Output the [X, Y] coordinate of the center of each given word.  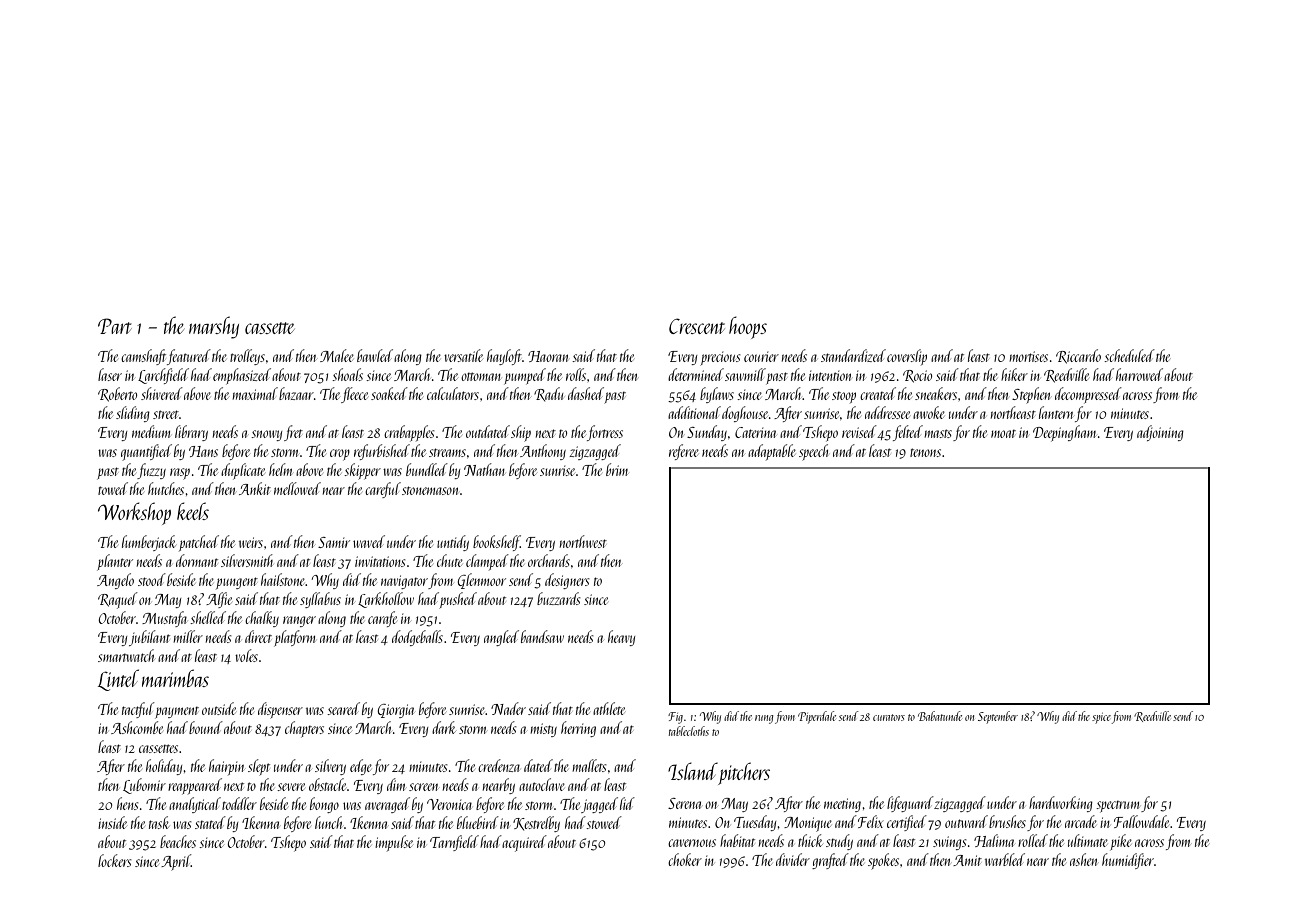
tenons [925, 452]
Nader [508, 708]
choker [685, 859]
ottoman [481, 376]
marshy [214, 327]
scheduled [1129, 355]
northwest [583, 541]
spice [1101, 718]
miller [188, 636]
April [176, 862]
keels [193, 511]
